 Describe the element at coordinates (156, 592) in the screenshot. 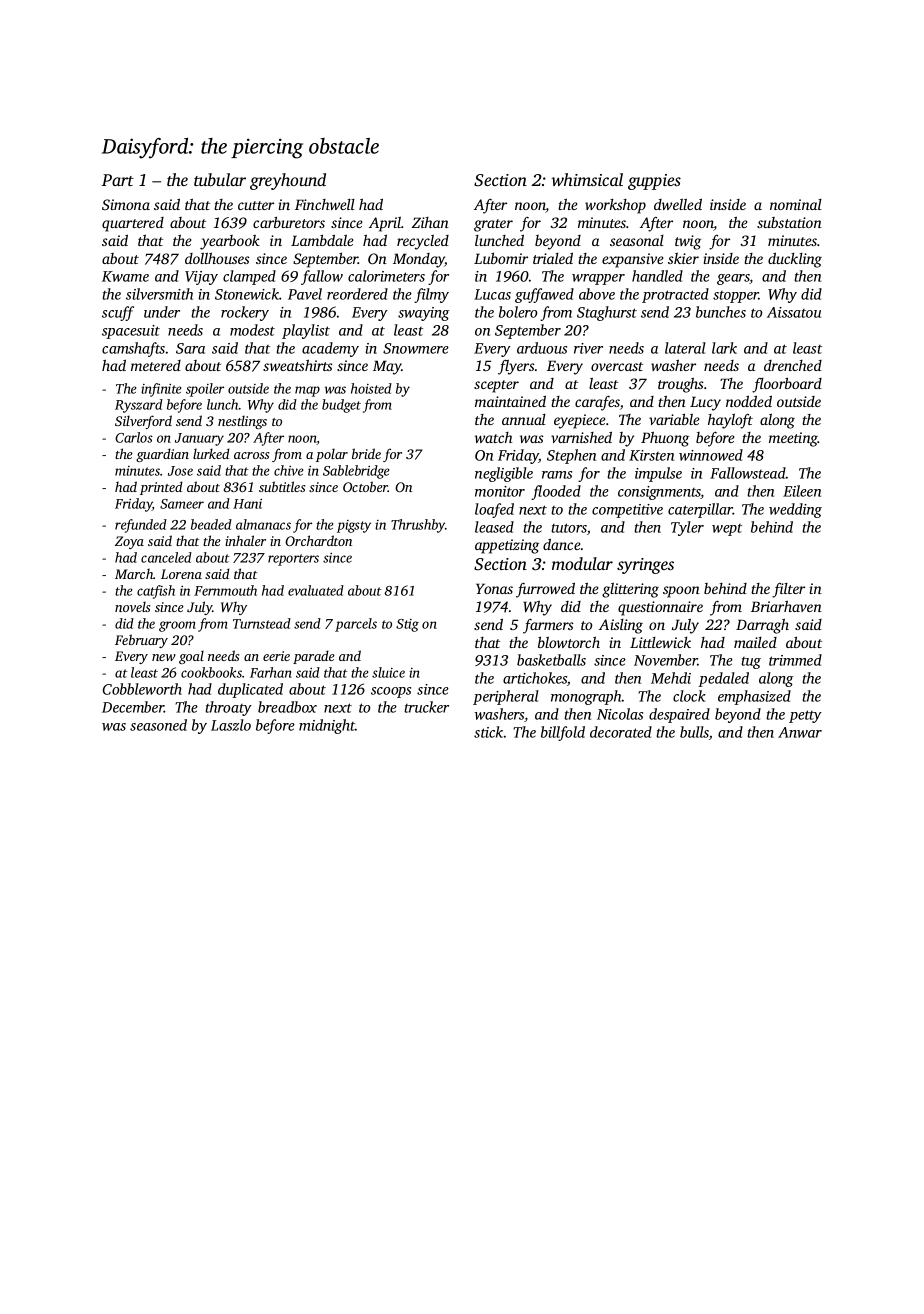

I see `catfish` at that location.
